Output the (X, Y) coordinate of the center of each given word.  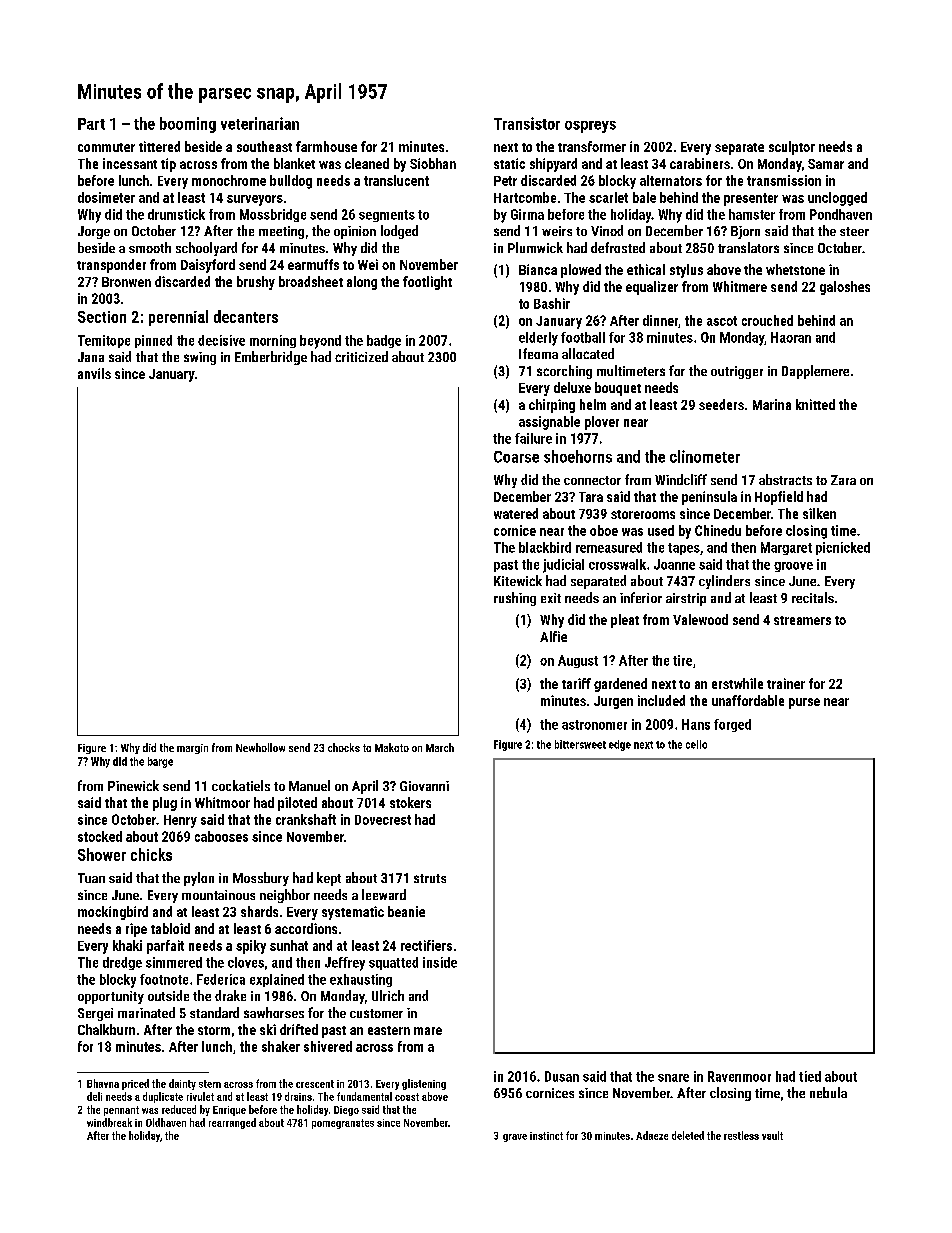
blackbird (545, 547)
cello (696, 744)
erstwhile (737, 683)
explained (277, 980)
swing (200, 358)
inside (440, 962)
